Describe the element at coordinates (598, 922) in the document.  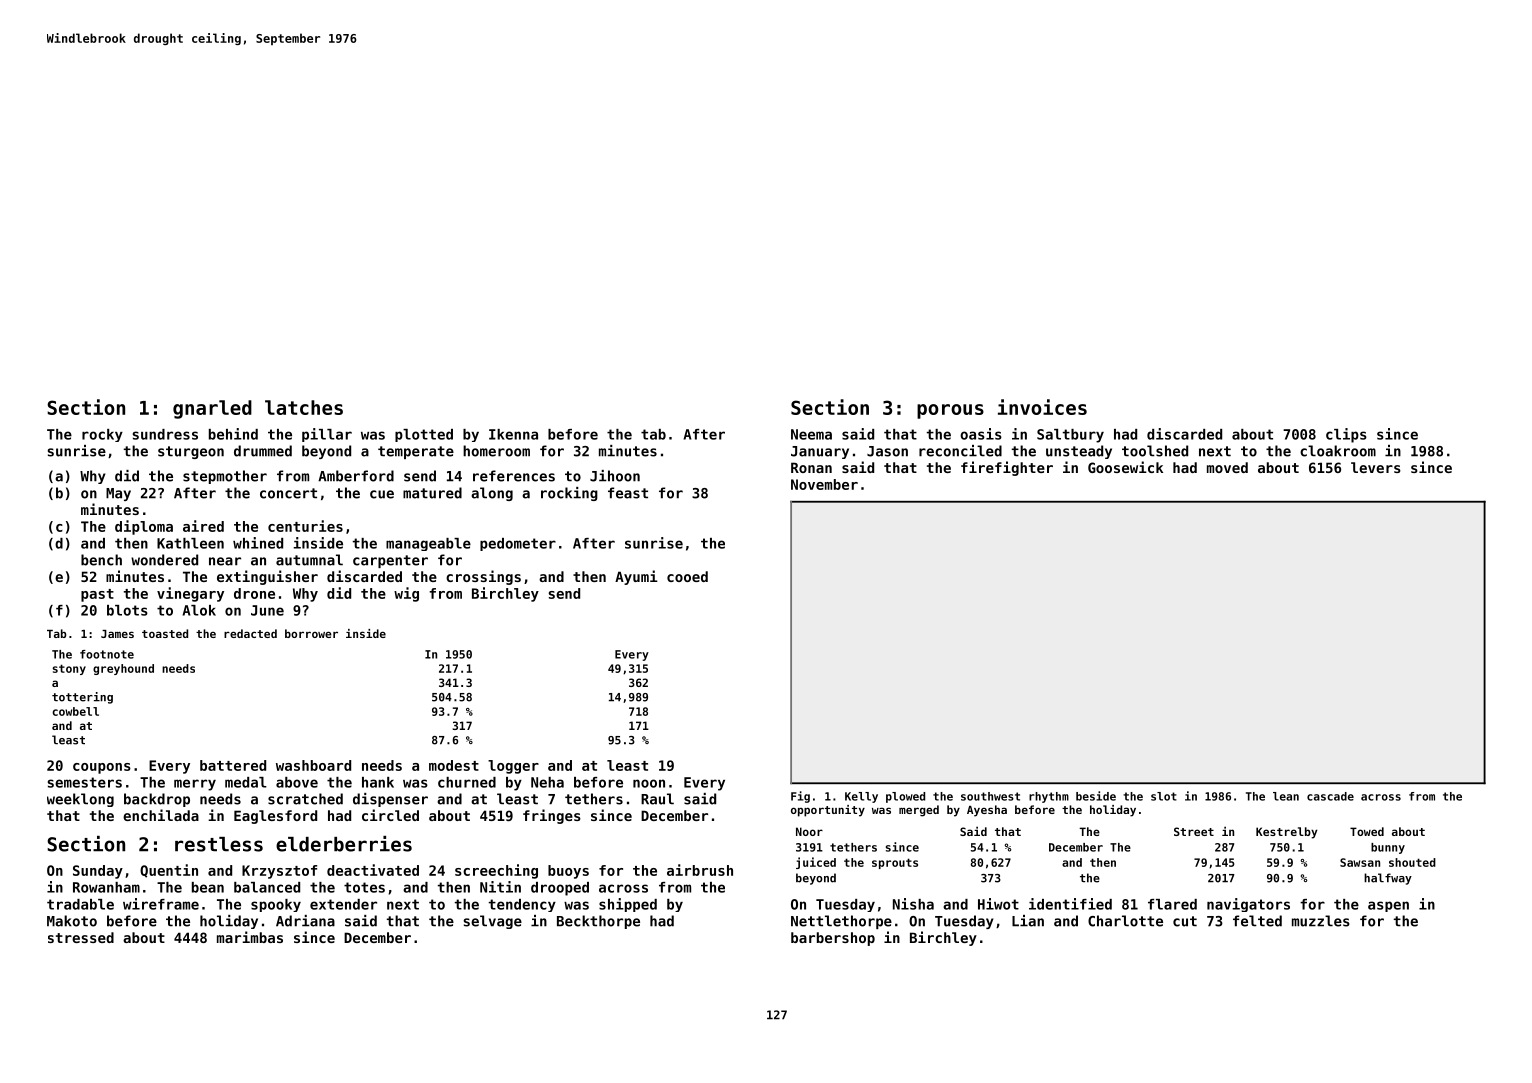
I see `Beckthorpe` at that location.
